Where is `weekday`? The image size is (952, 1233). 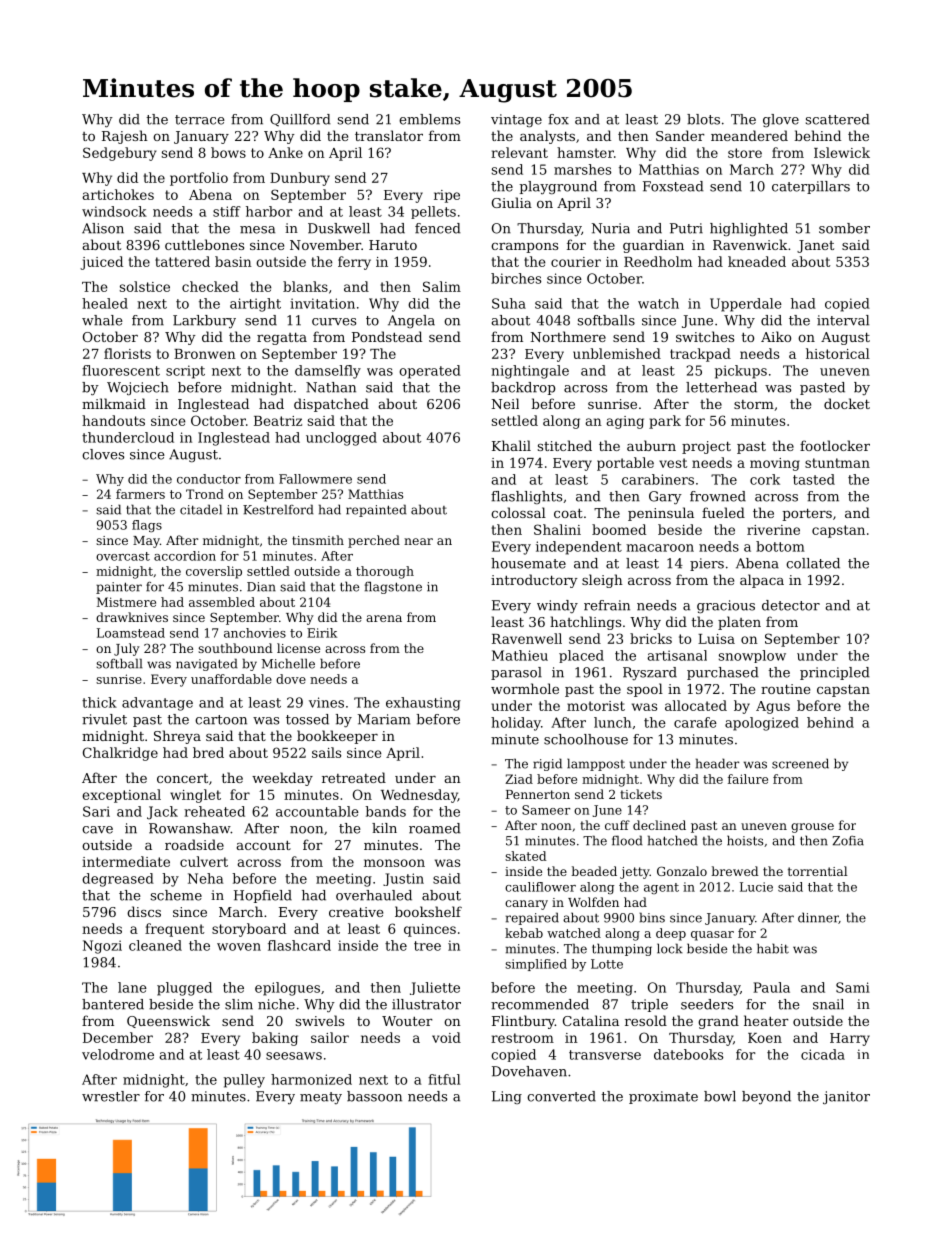 weekday is located at coordinates (282, 779).
